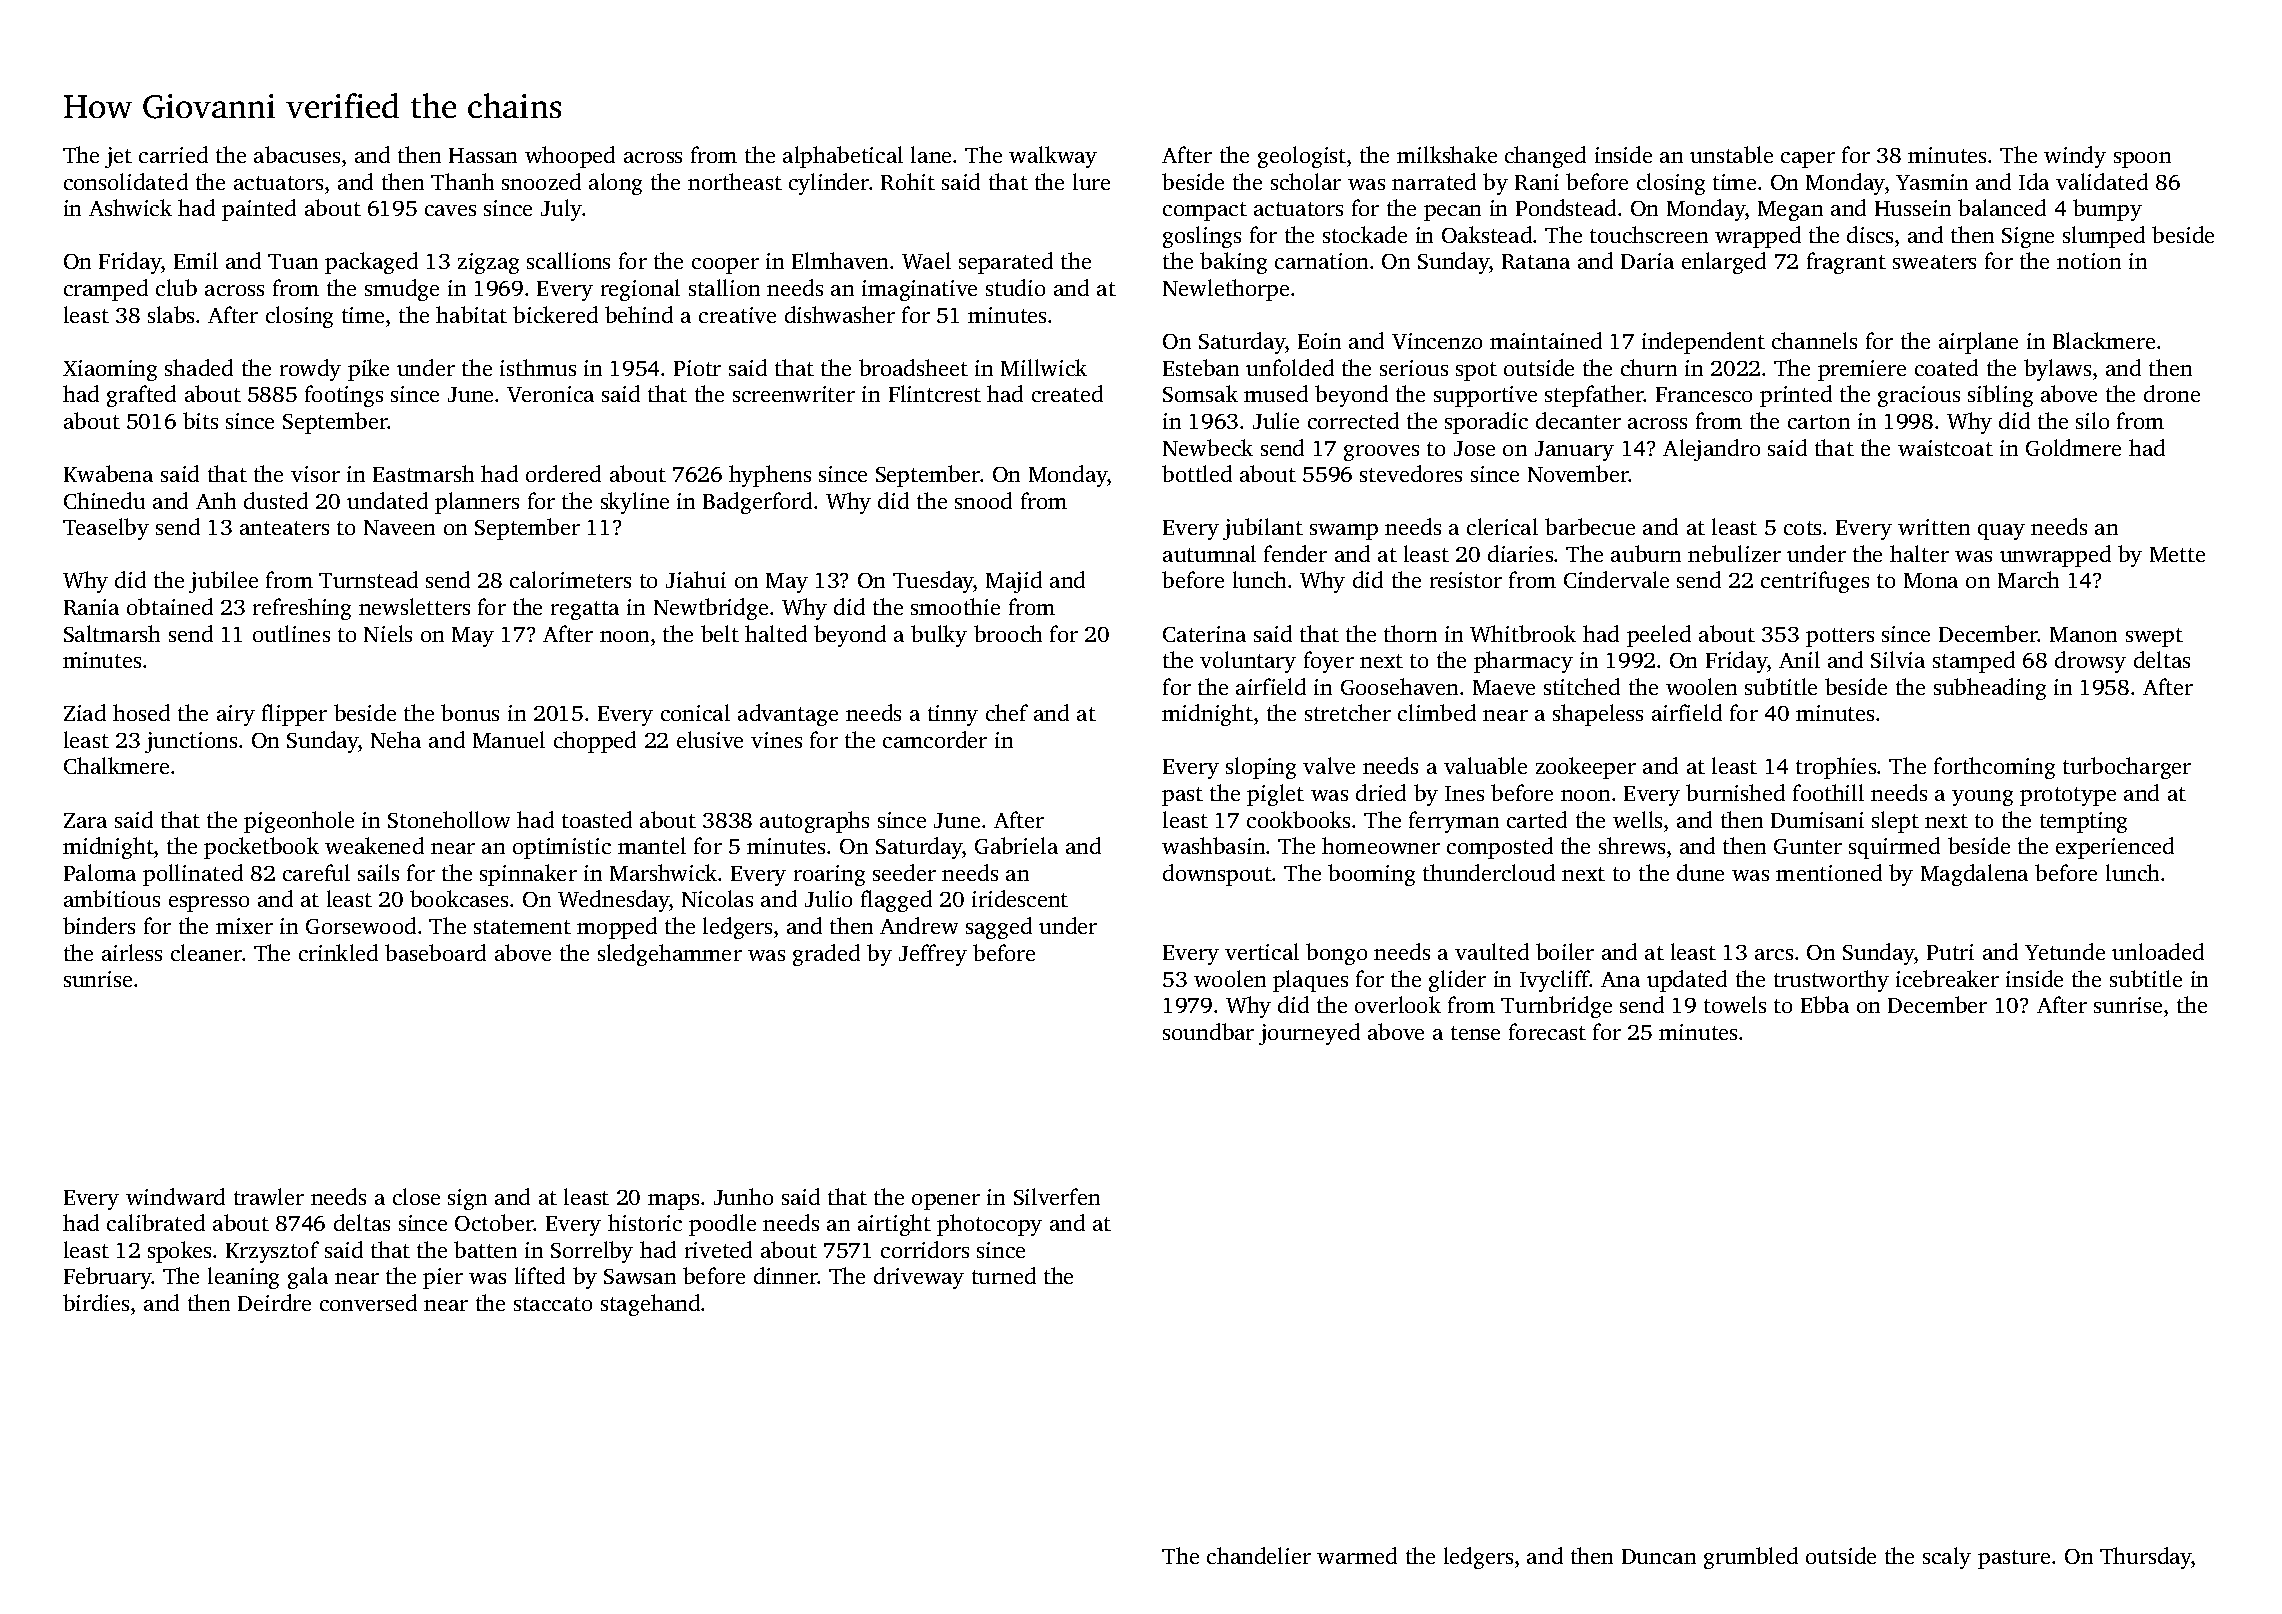  I want to click on caper, so click(1808, 160).
